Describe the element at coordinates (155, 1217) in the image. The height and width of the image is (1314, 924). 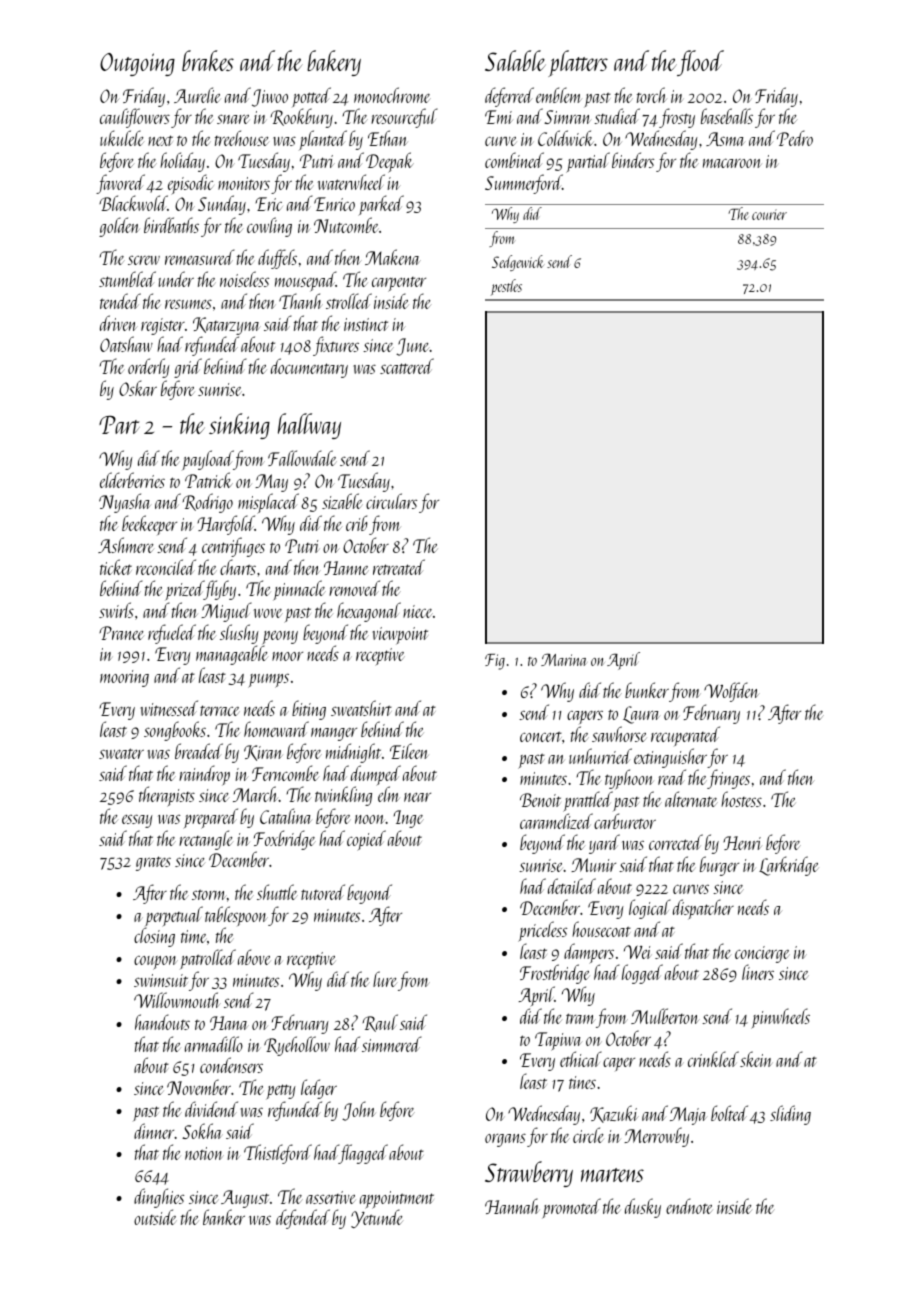
I see `outside` at that location.
